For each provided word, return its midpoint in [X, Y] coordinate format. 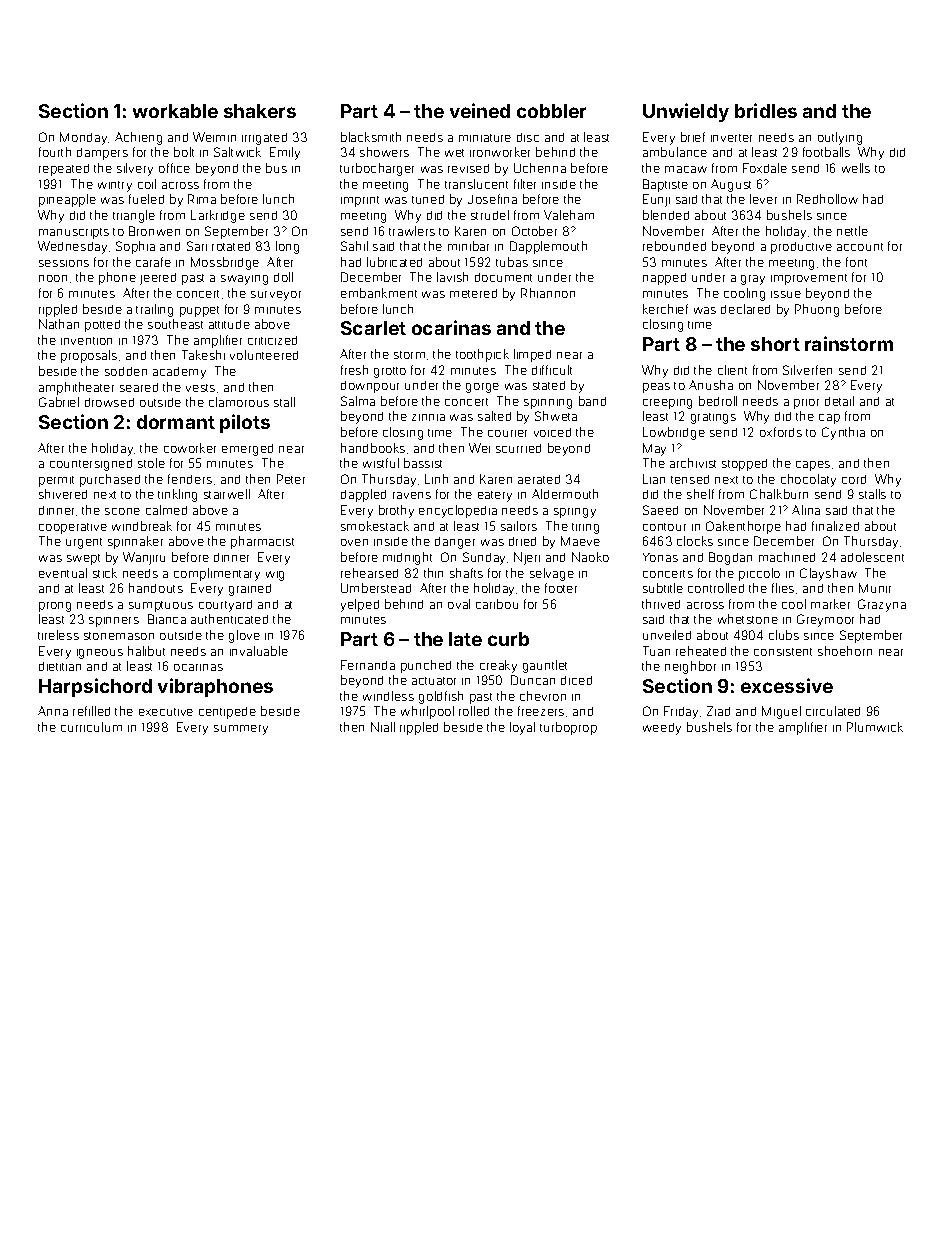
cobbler [551, 111]
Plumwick [875, 727]
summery [241, 730]
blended [666, 215]
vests [200, 388]
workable [175, 111]
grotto [390, 372]
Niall [383, 727]
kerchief [665, 309]
